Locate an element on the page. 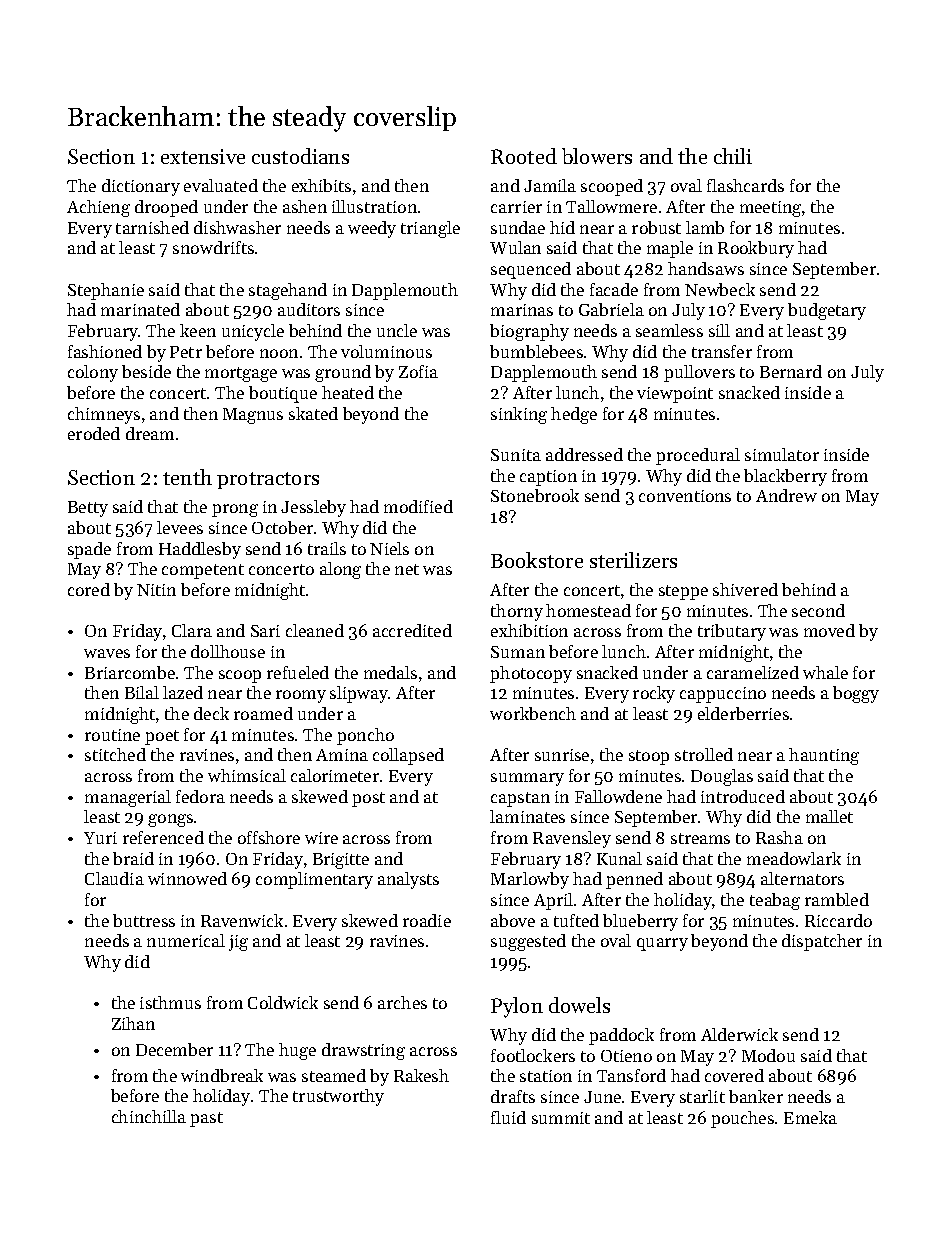 This document has height=1233, width=952. second is located at coordinates (818, 610).
